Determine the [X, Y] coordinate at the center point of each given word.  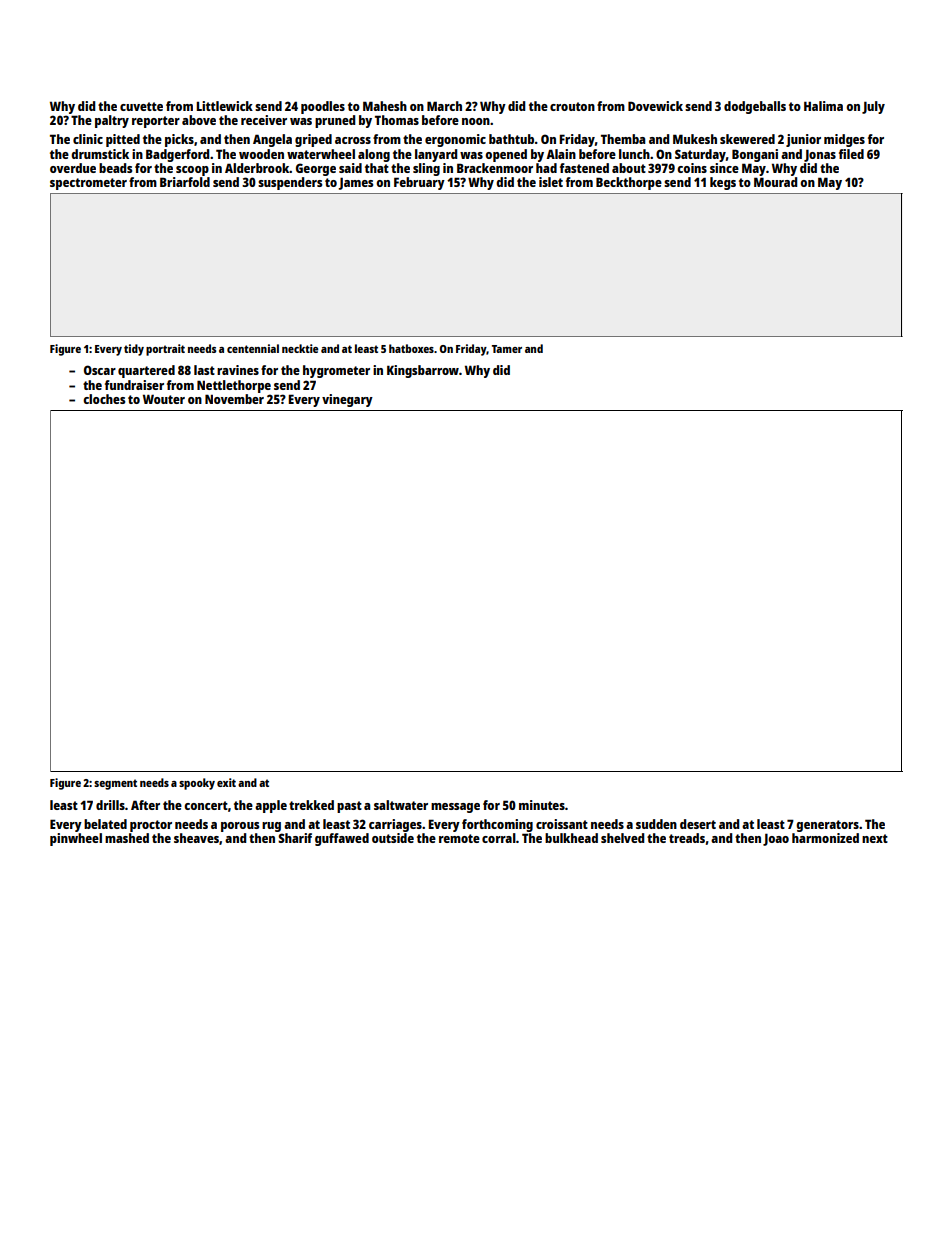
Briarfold [185, 182]
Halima [823, 106]
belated [105, 824]
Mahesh [385, 106]
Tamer [507, 349]
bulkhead [571, 838]
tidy [134, 350]
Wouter [164, 399]
